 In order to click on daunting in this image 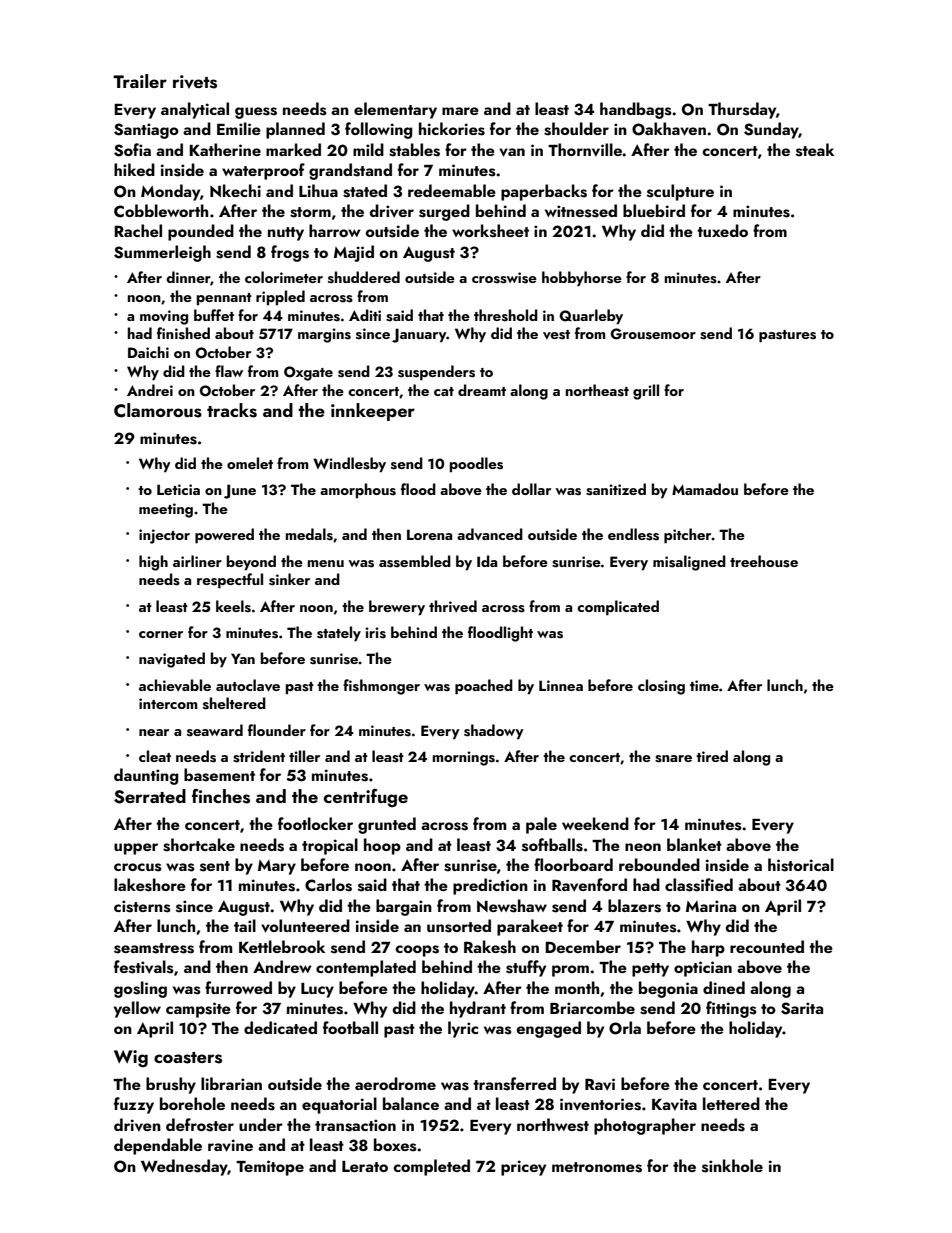, I will do `click(146, 776)`.
